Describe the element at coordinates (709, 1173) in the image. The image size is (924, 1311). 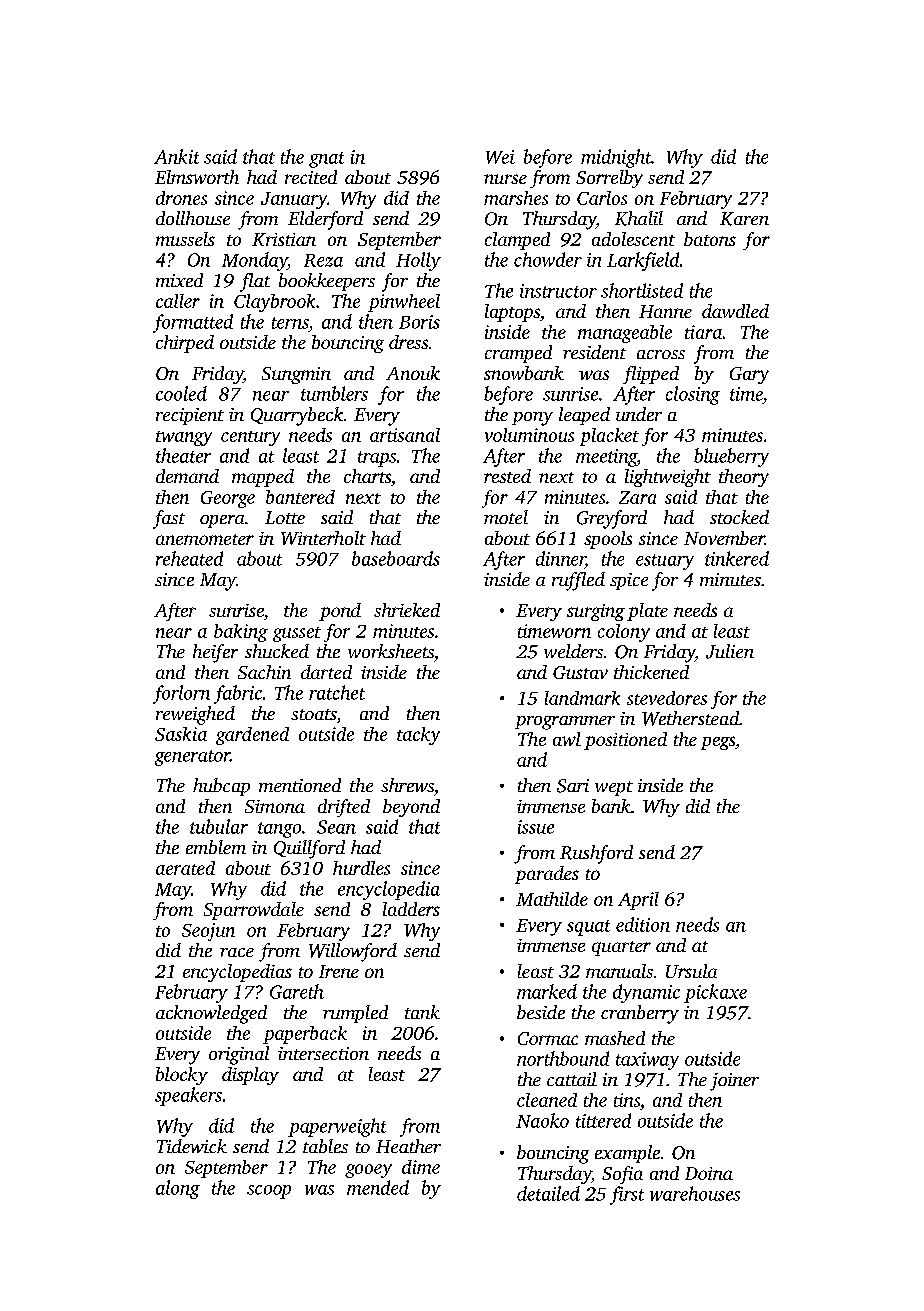
I see `Doina` at that location.
